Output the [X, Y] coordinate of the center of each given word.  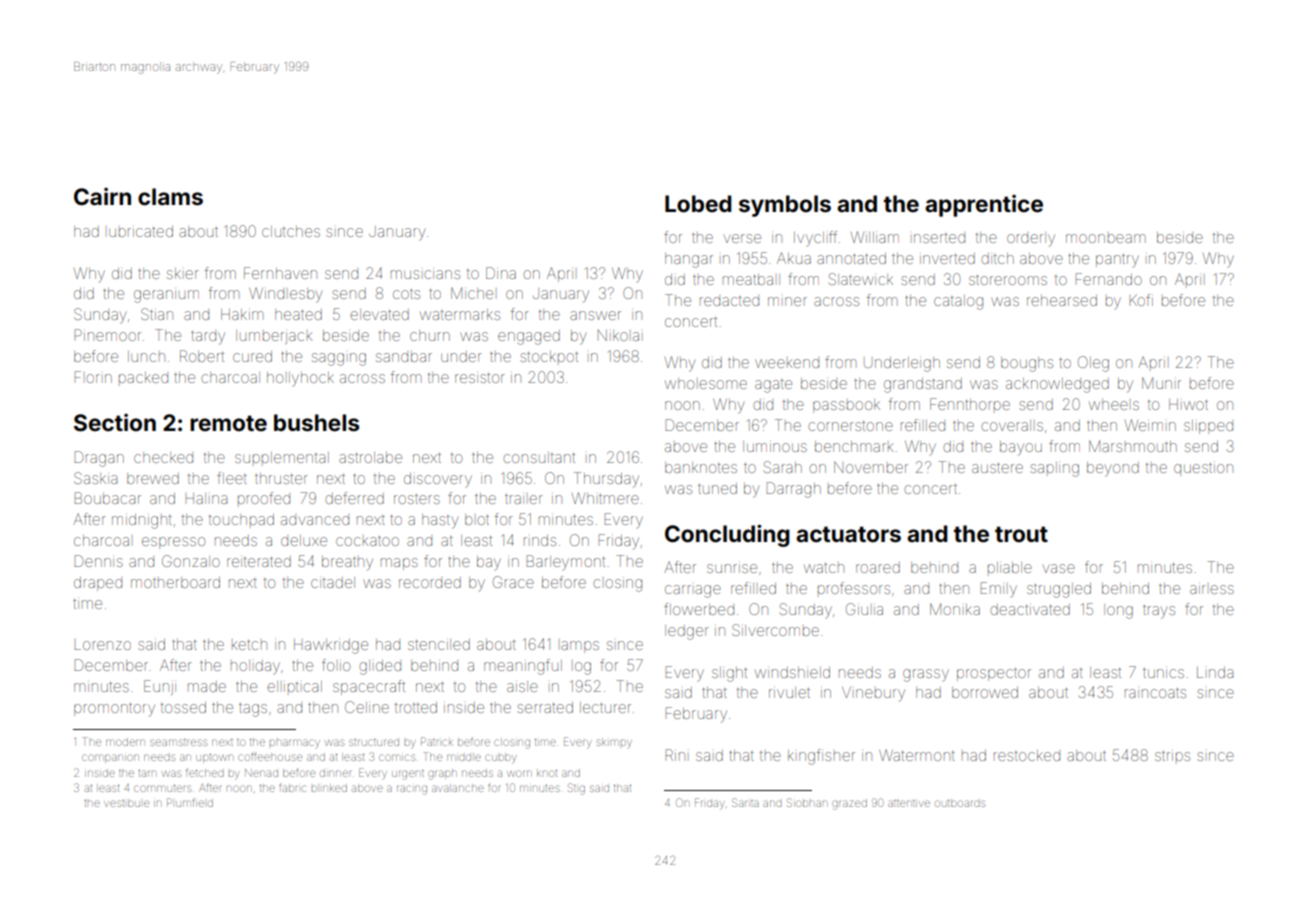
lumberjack [274, 337]
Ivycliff [815, 238]
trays [1159, 612]
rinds [540, 540]
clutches [291, 231]
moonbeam [1105, 238]
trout [1021, 534]
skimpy [614, 742]
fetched [205, 772]
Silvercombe [775, 630]
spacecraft [369, 687]
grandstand [923, 385]
